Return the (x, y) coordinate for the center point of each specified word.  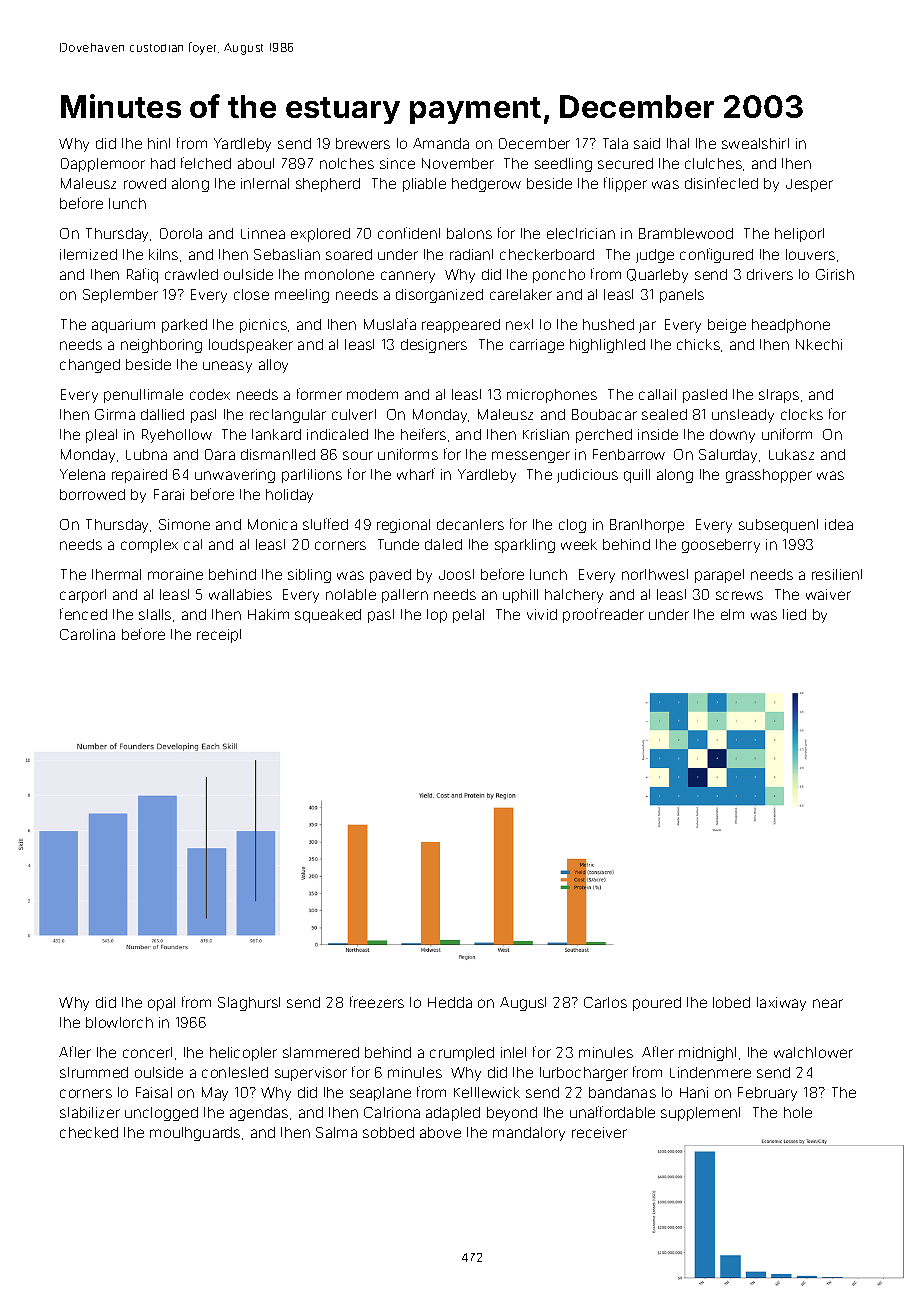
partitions (312, 476)
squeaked (328, 616)
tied (794, 614)
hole (798, 1112)
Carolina (87, 634)
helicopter (243, 1054)
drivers (770, 274)
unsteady (743, 416)
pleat (101, 436)
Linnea (263, 233)
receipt (219, 636)
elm (732, 614)
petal (468, 616)
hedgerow (486, 185)
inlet (513, 1052)
